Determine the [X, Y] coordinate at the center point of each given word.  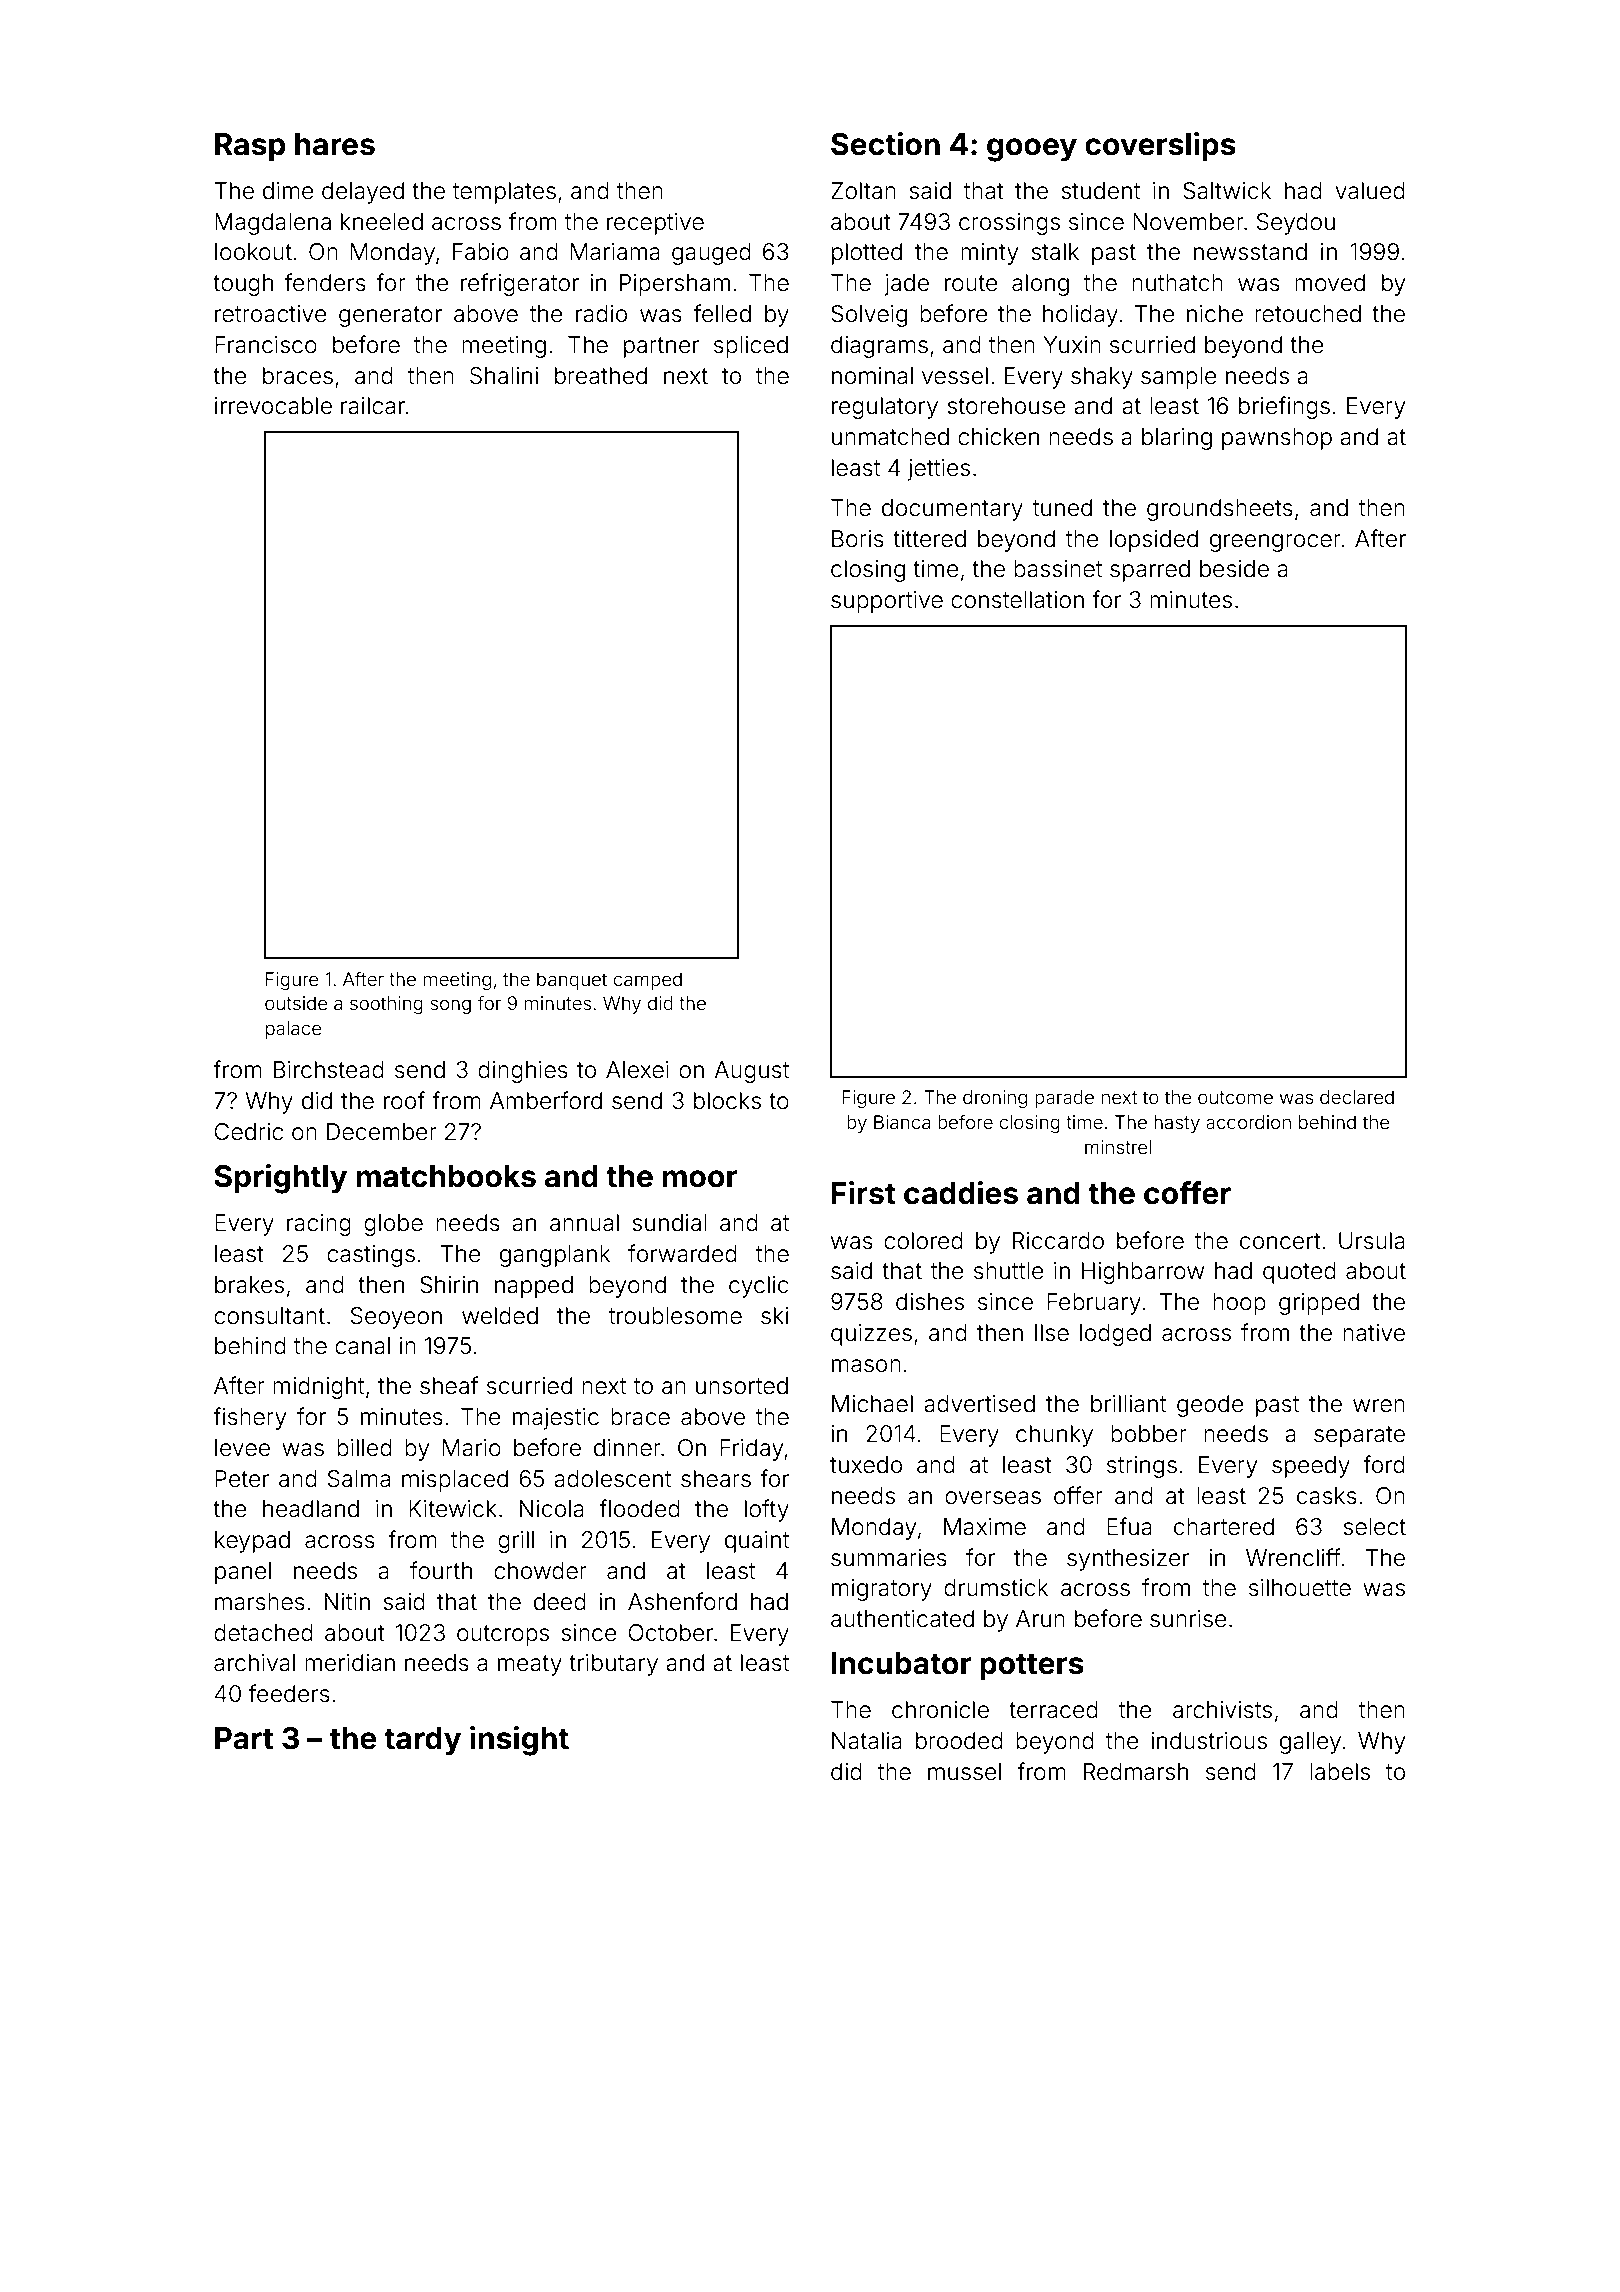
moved [1330, 283]
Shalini [504, 376]
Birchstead [329, 1070]
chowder [540, 1571]
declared [1357, 1097]
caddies [961, 1193]
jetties [939, 470]
